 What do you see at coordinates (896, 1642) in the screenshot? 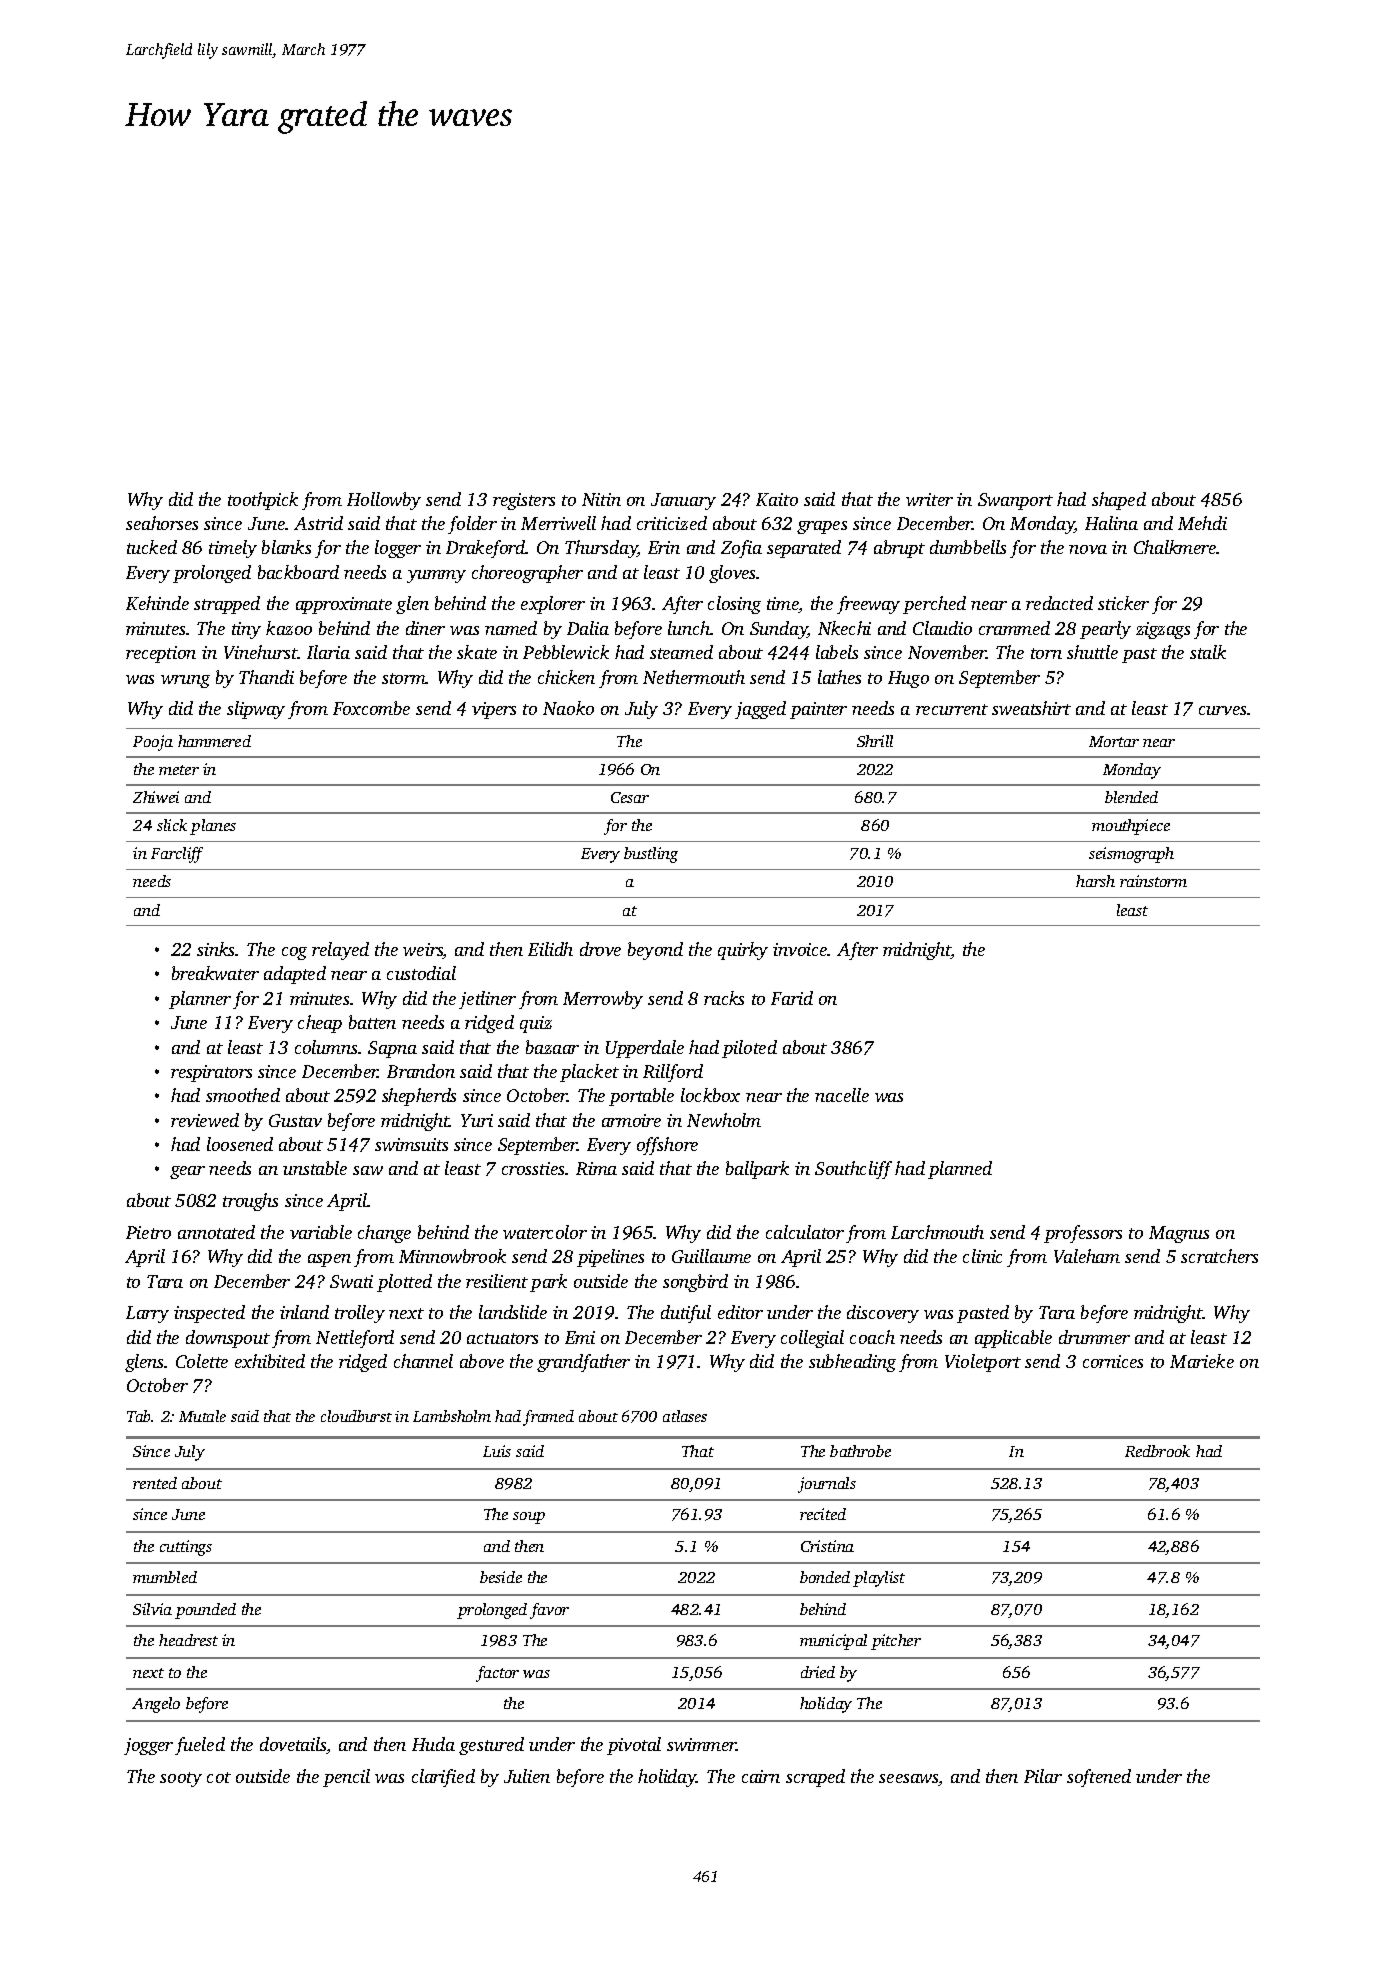
I see `pitcher` at bounding box center [896, 1642].
